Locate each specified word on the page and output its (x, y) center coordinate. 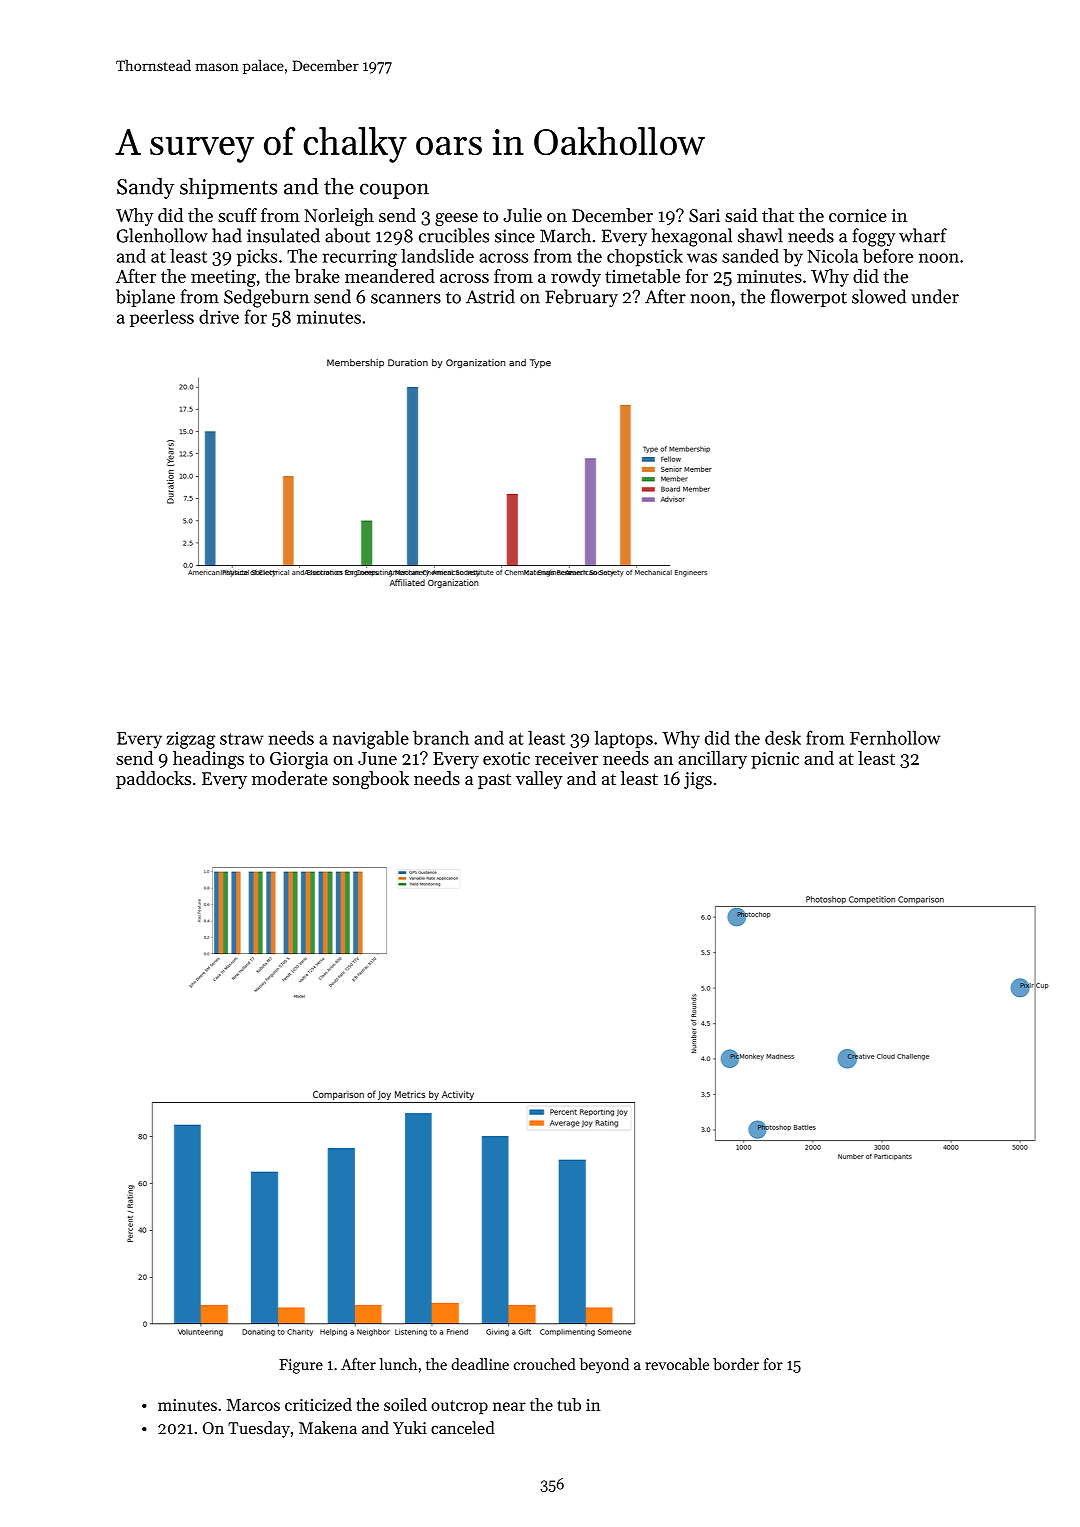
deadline (480, 1364)
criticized (318, 1404)
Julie (522, 215)
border (736, 1364)
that (778, 215)
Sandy (145, 188)
